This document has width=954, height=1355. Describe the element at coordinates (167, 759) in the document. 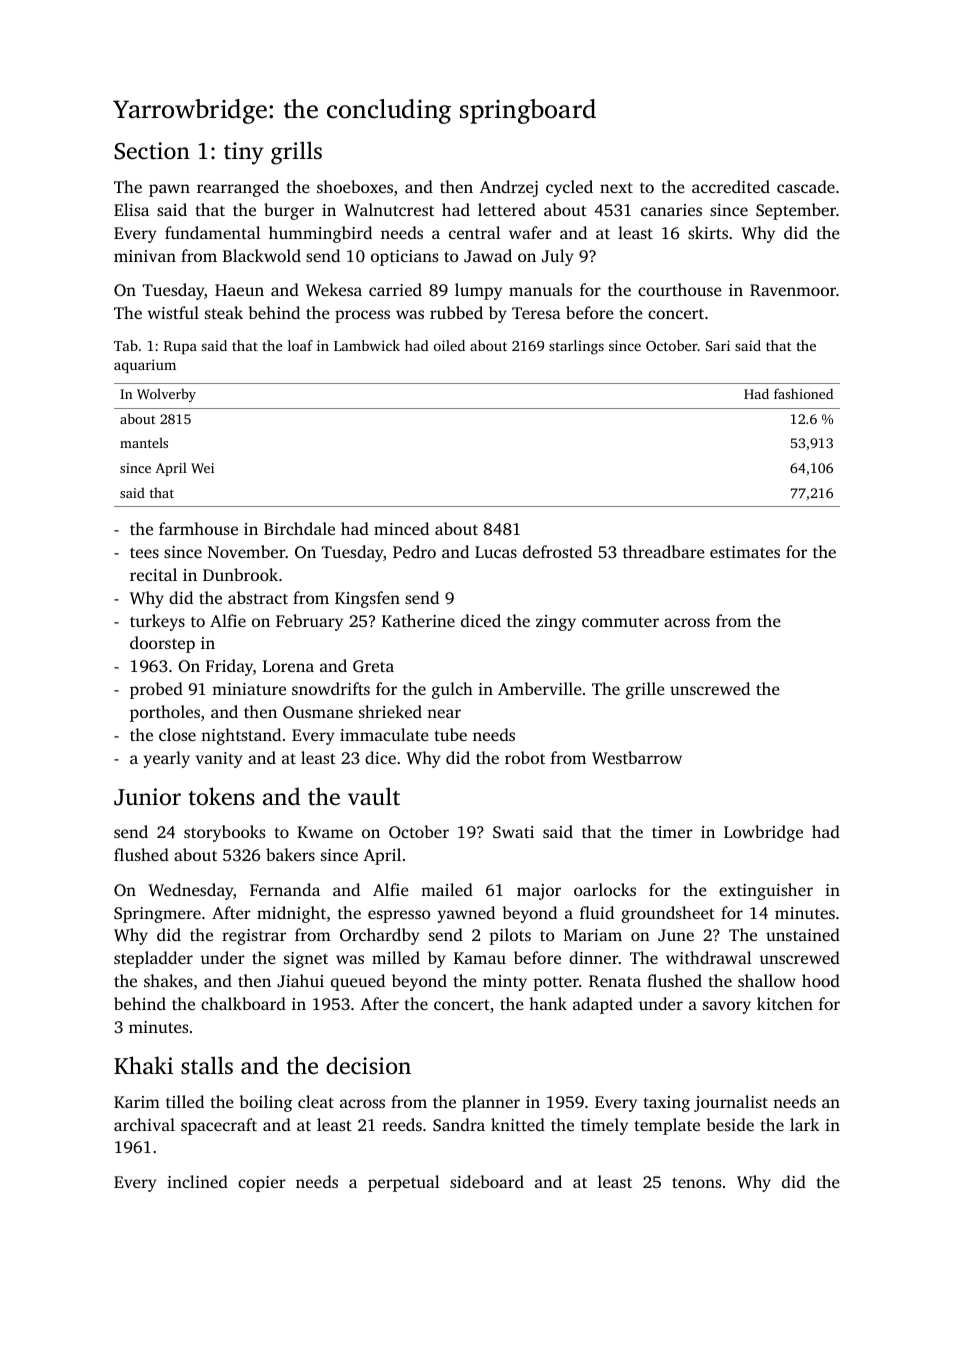

I see `yearly` at that location.
